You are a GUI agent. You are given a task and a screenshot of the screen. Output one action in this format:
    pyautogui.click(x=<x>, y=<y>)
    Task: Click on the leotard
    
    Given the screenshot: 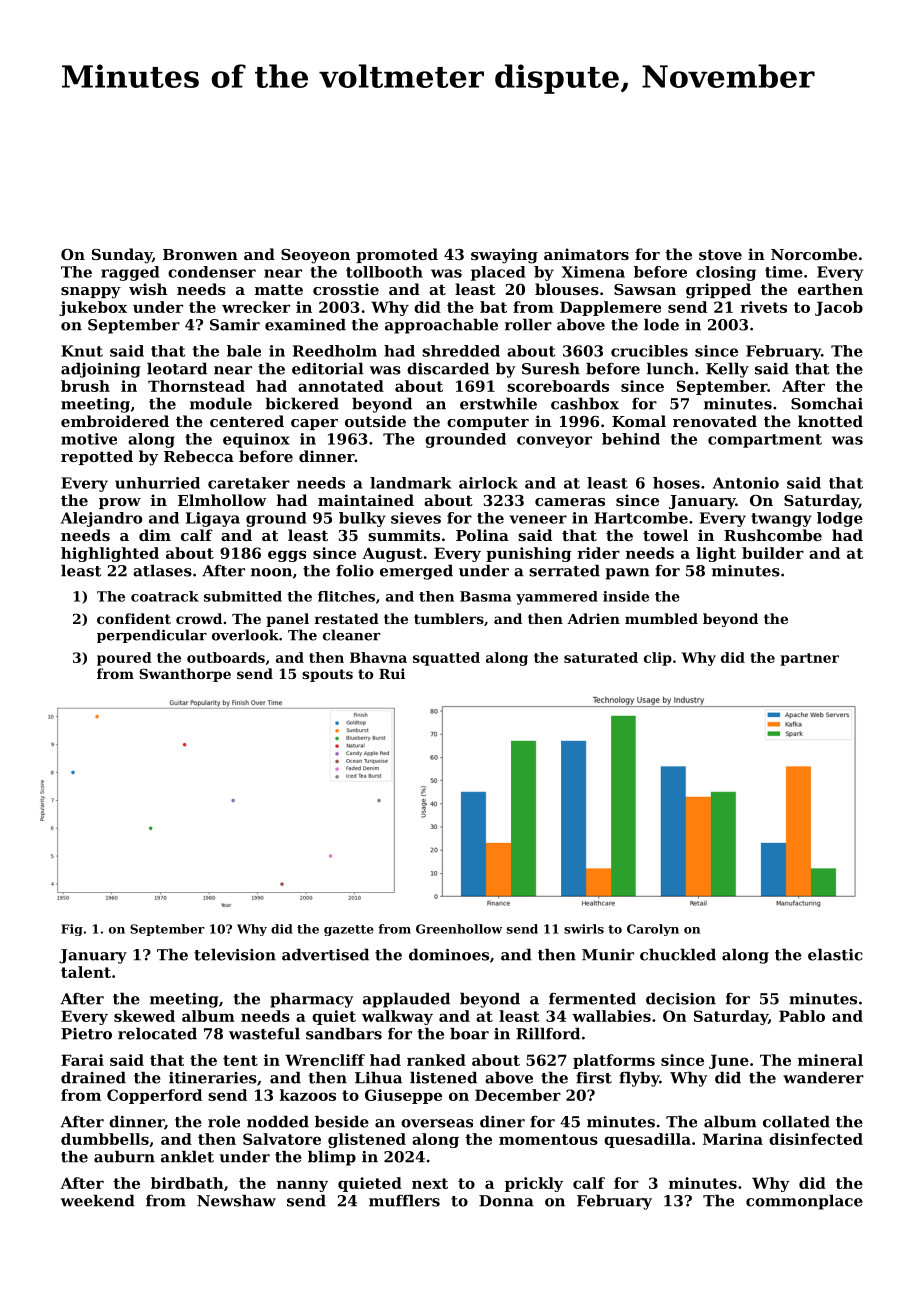 What is the action you would take?
    pyautogui.click(x=177, y=368)
